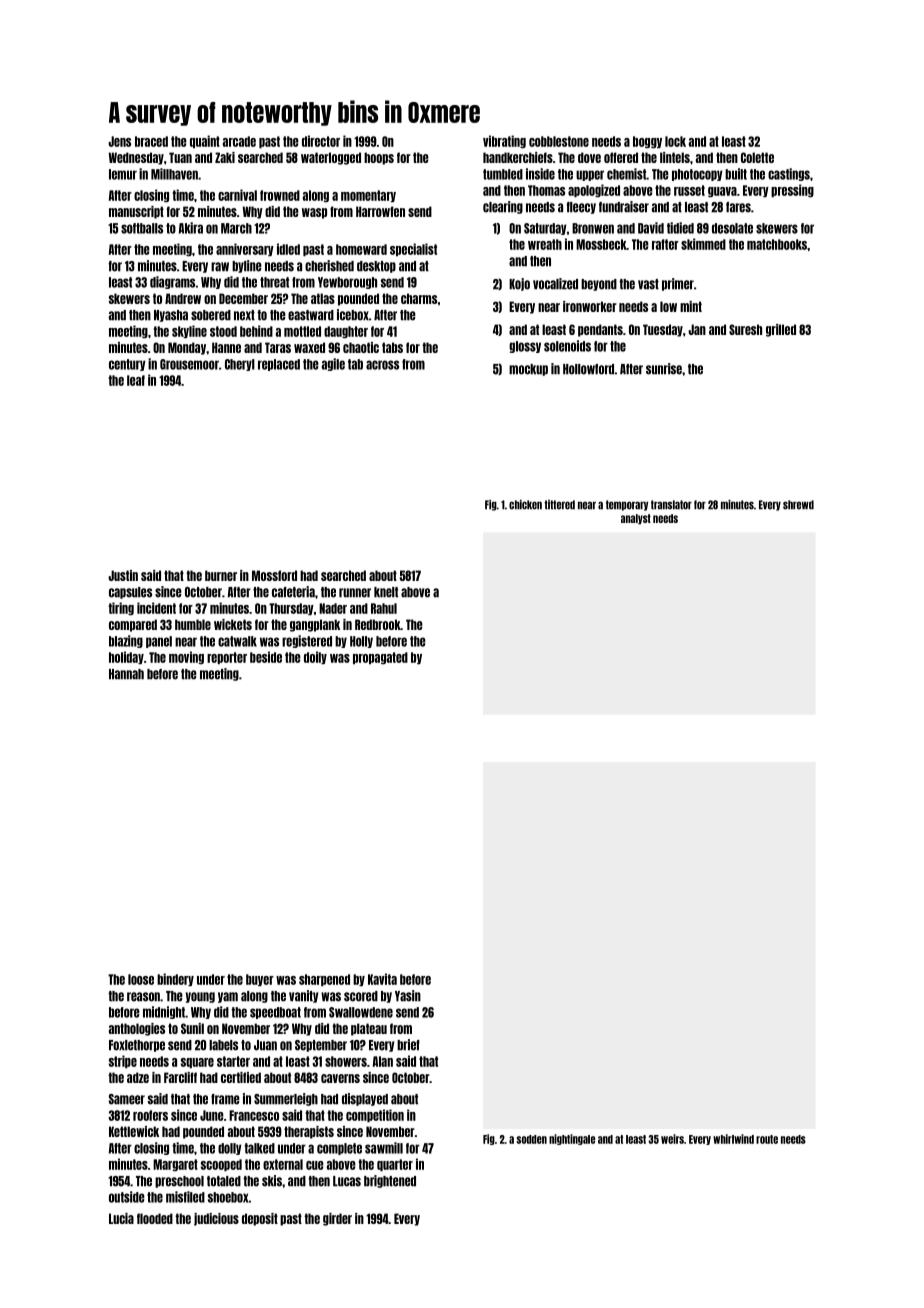 Image resolution: width=924 pixels, height=1308 pixels. What do you see at coordinates (260, 980) in the screenshot?
I see `buyer` at bounding box center [260, 980].
